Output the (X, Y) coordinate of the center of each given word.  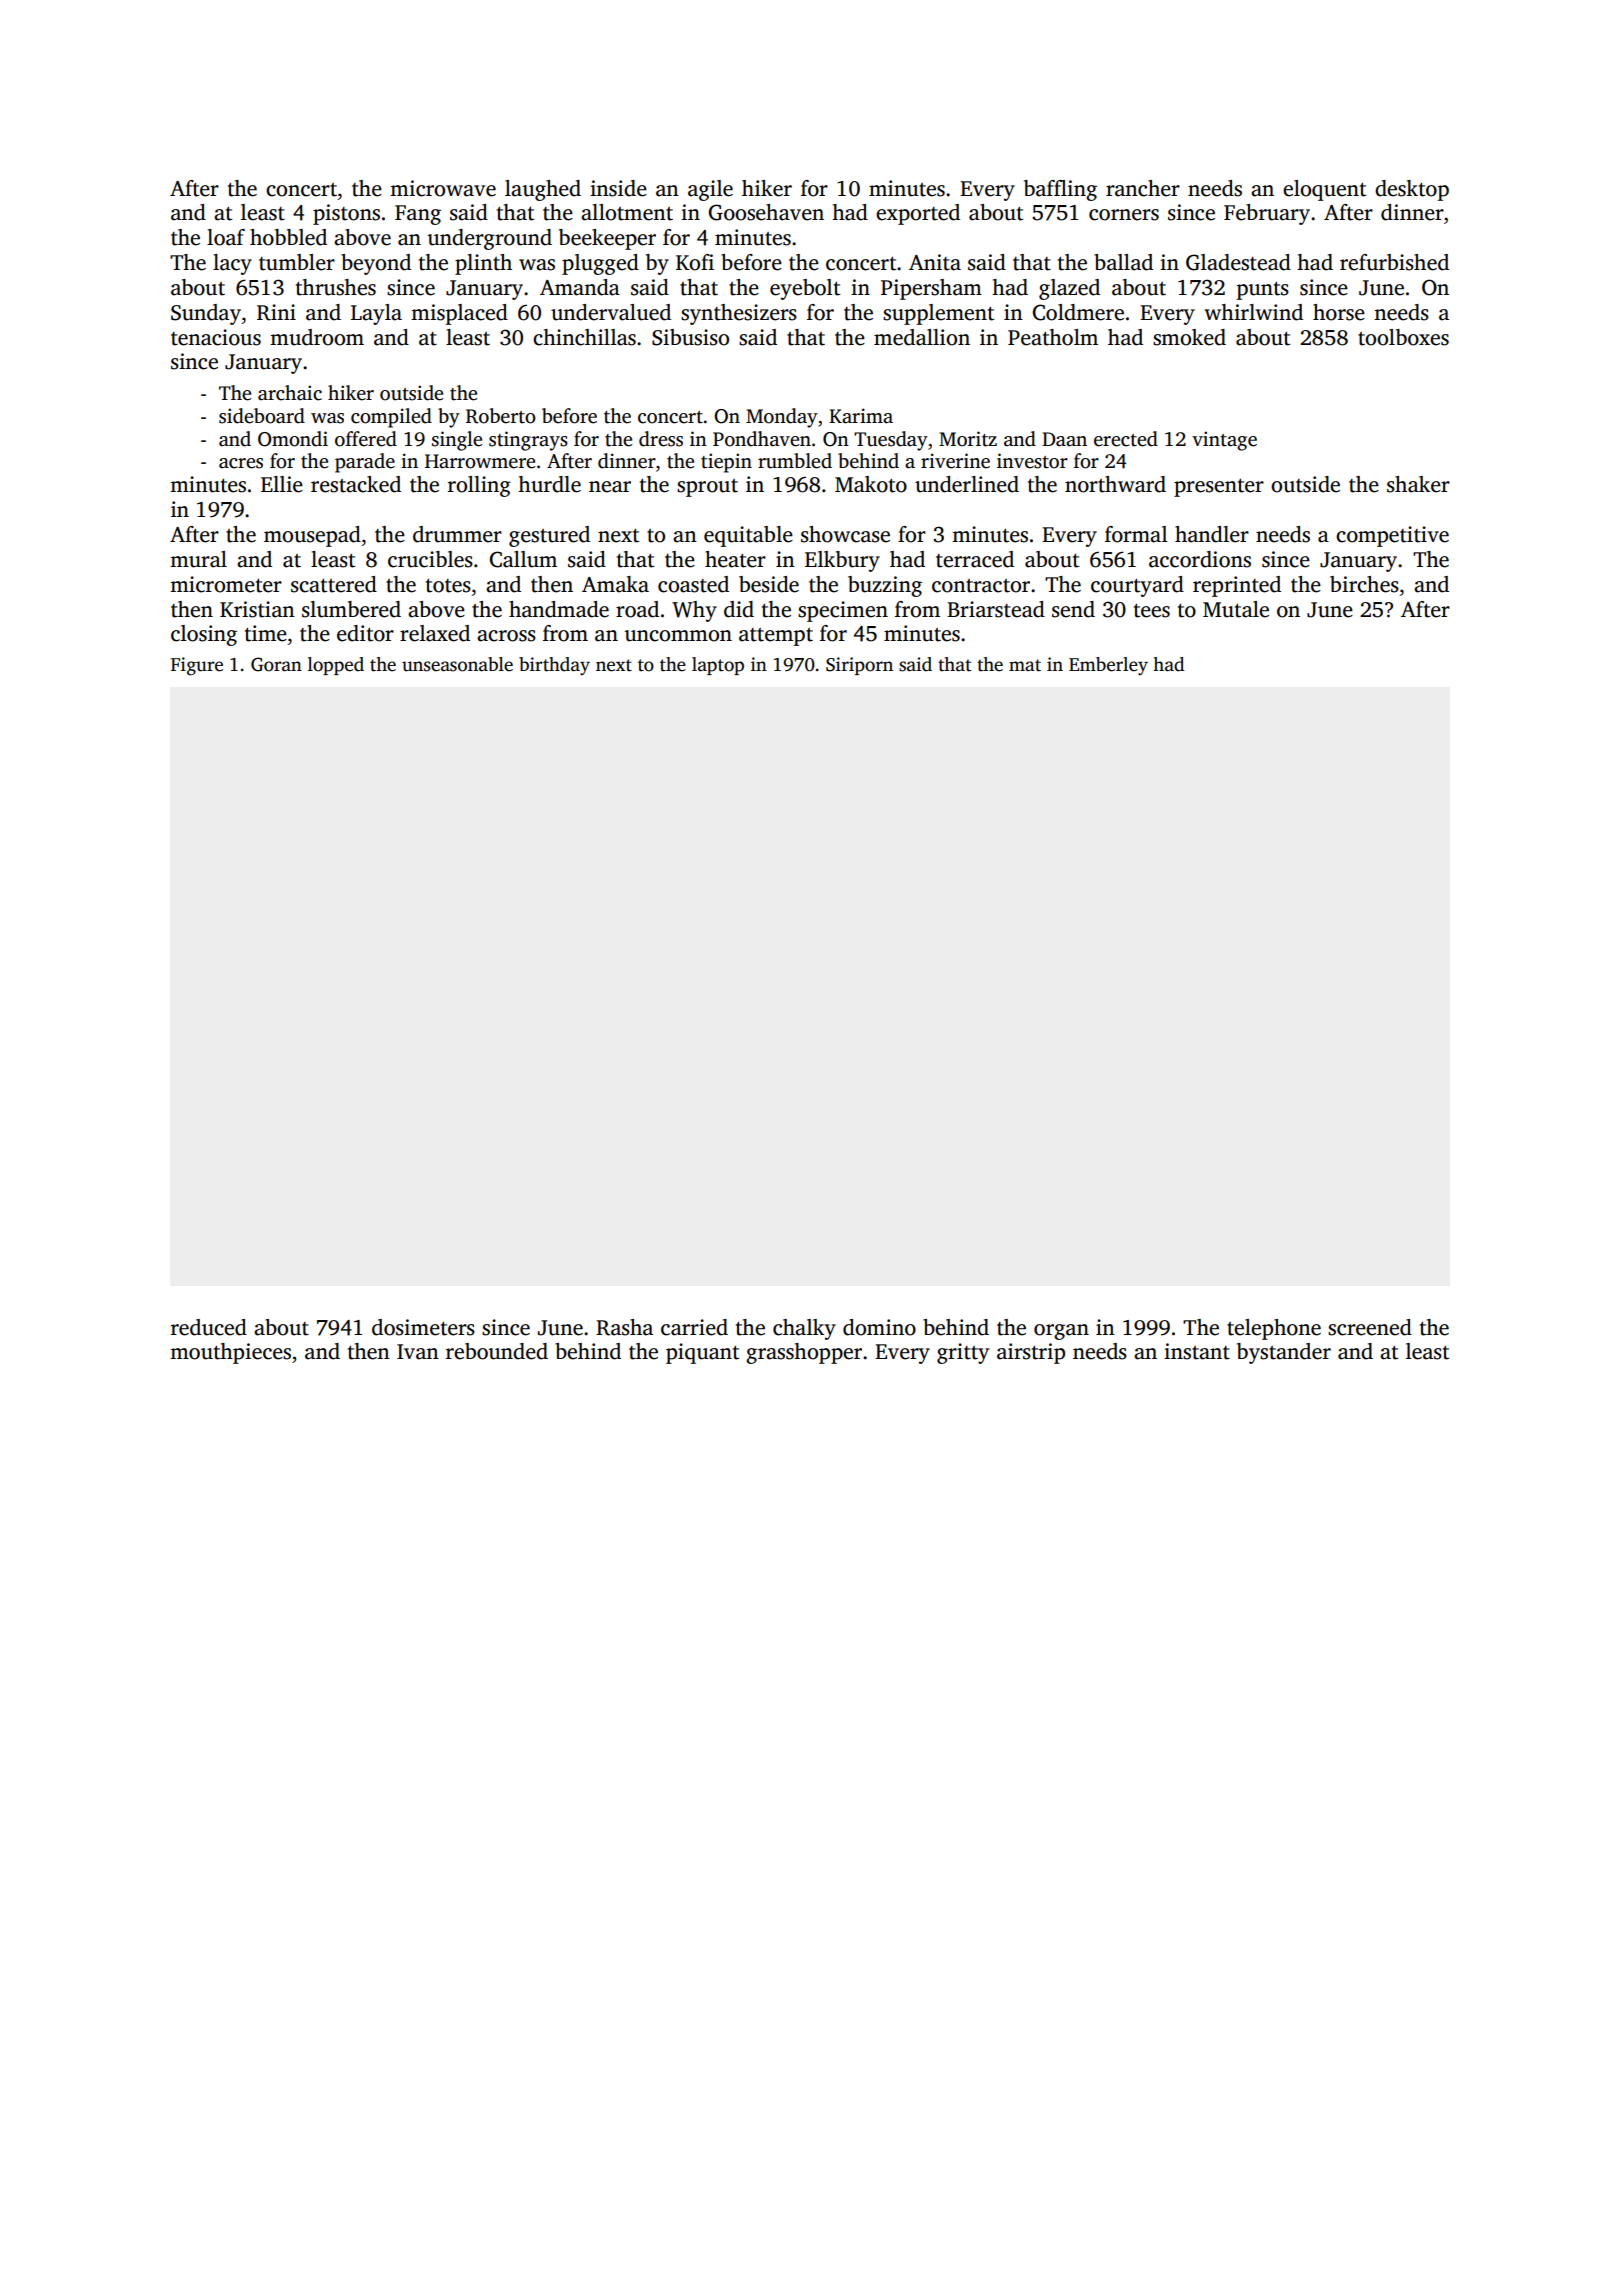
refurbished (1394, 262)
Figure (197, 666)
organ (1061, 1332)
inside (618, 188)
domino (879, 1327)
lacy (232, 264)
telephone (1274, 1329)
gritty (963, 1353)
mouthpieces (230, 1353)
